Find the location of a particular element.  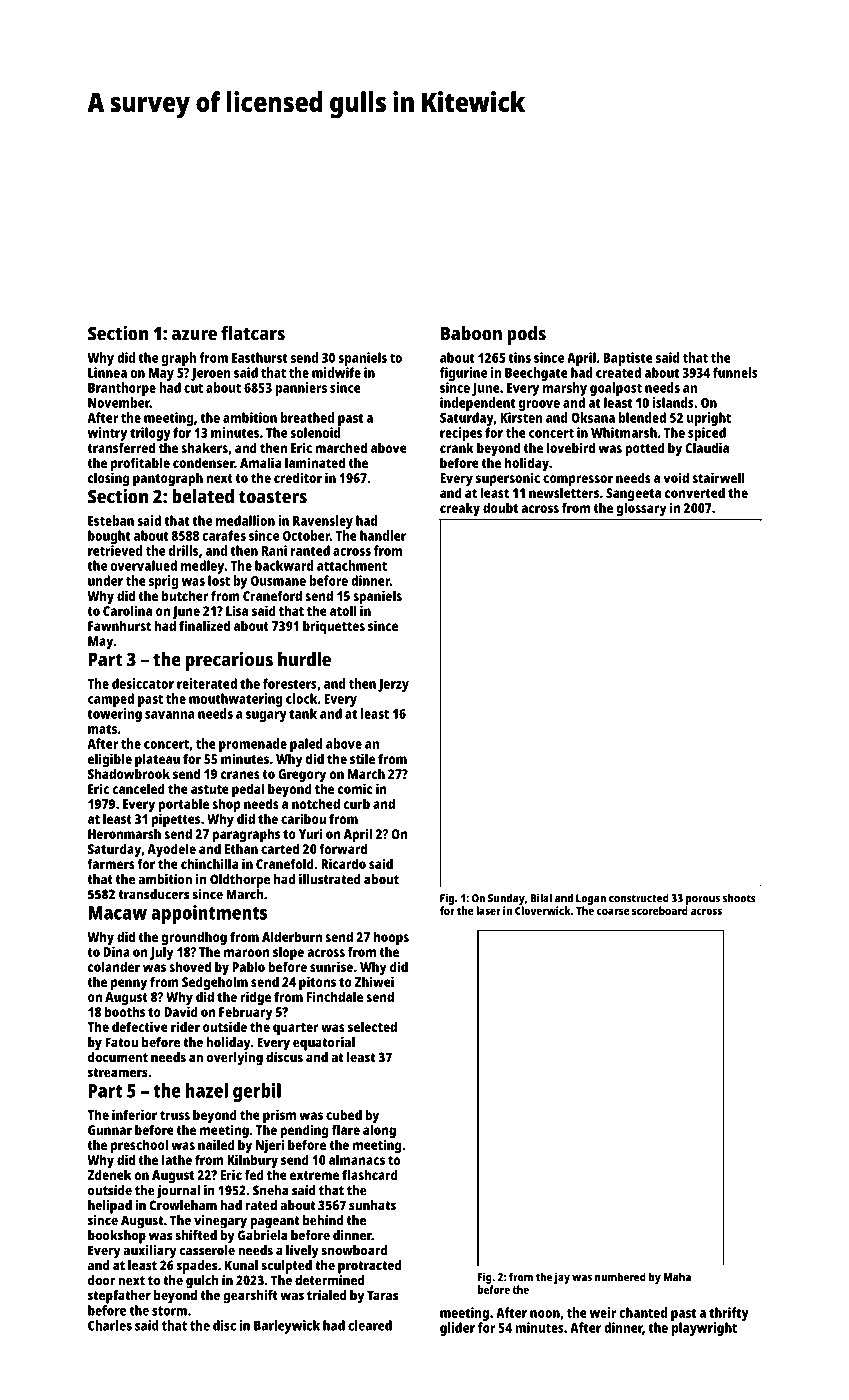

jay is located at coordinates (562, 1278).
